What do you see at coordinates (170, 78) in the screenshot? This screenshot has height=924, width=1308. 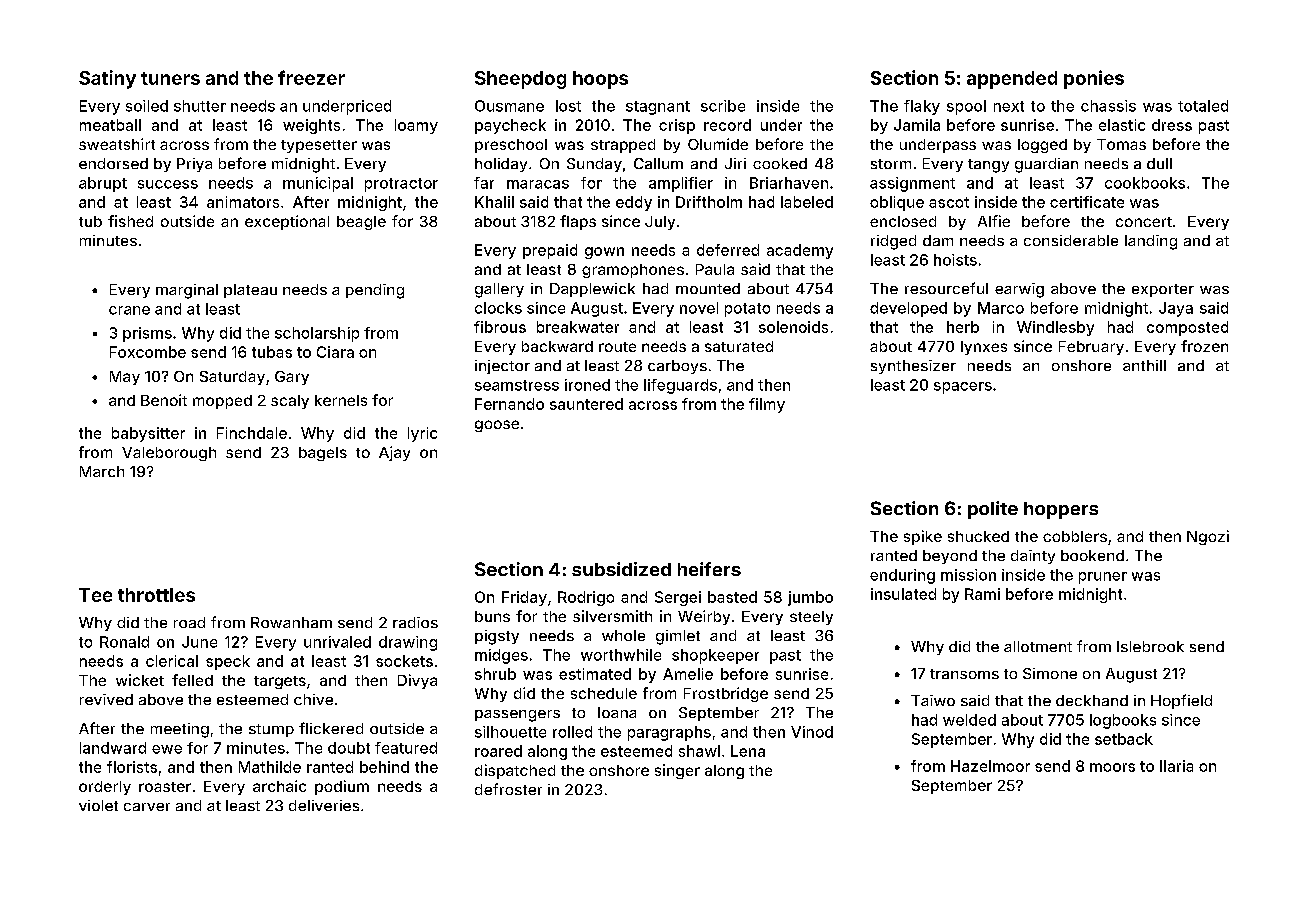 I see `tuners` at bounding box center [170, 78].
